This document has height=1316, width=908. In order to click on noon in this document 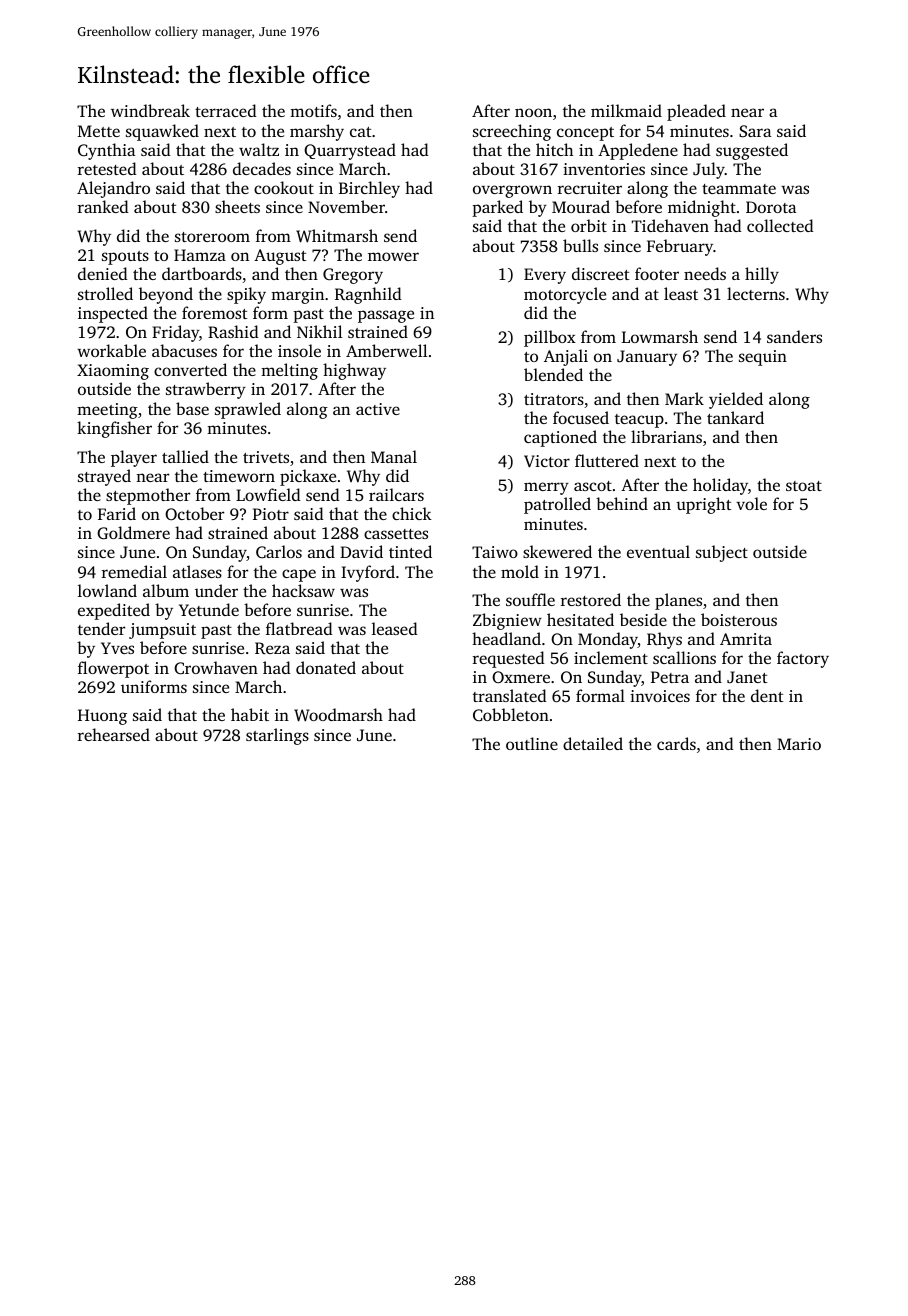, I will do `click(533, 112)`.
